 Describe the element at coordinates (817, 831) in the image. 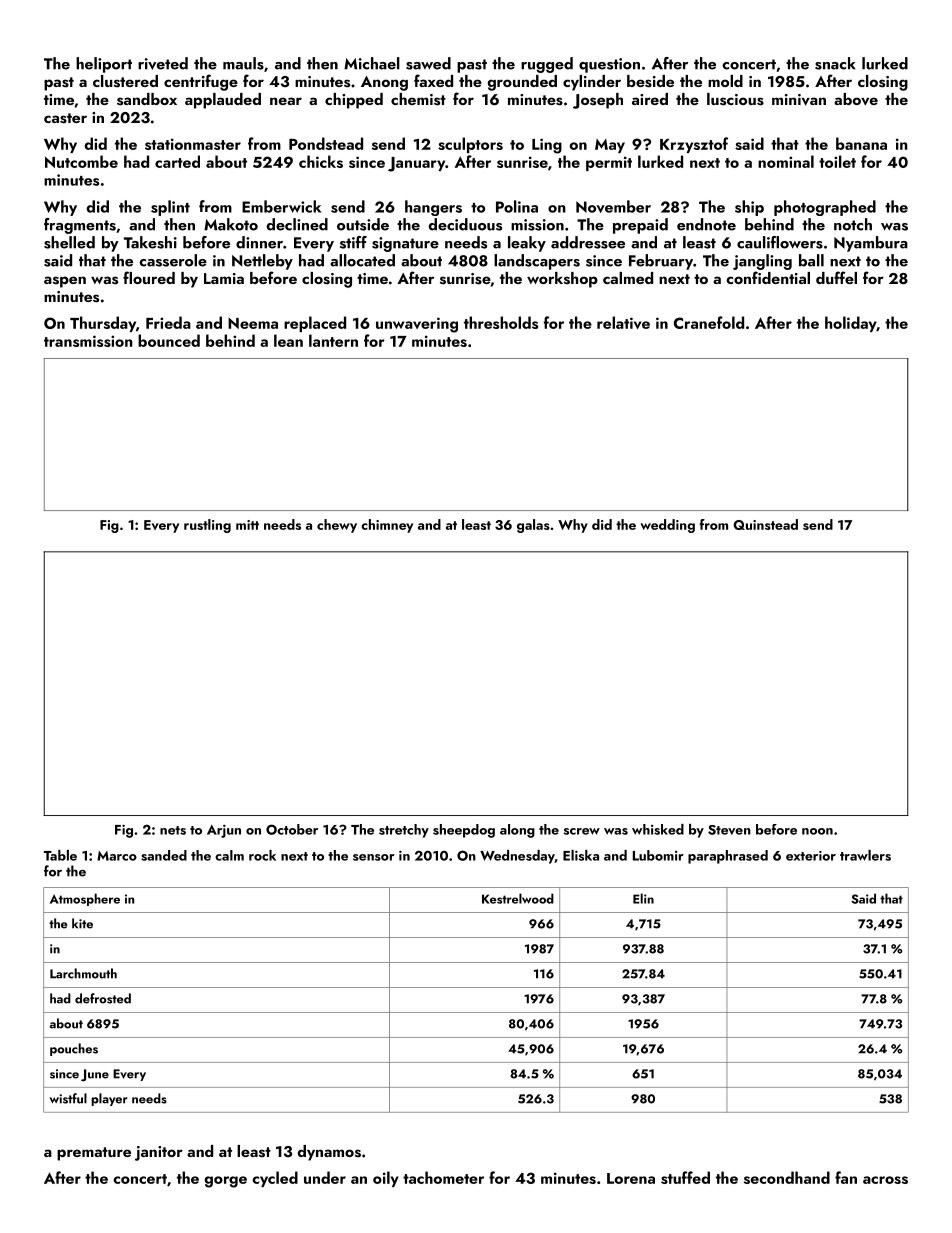

I see `noon` at that location.
